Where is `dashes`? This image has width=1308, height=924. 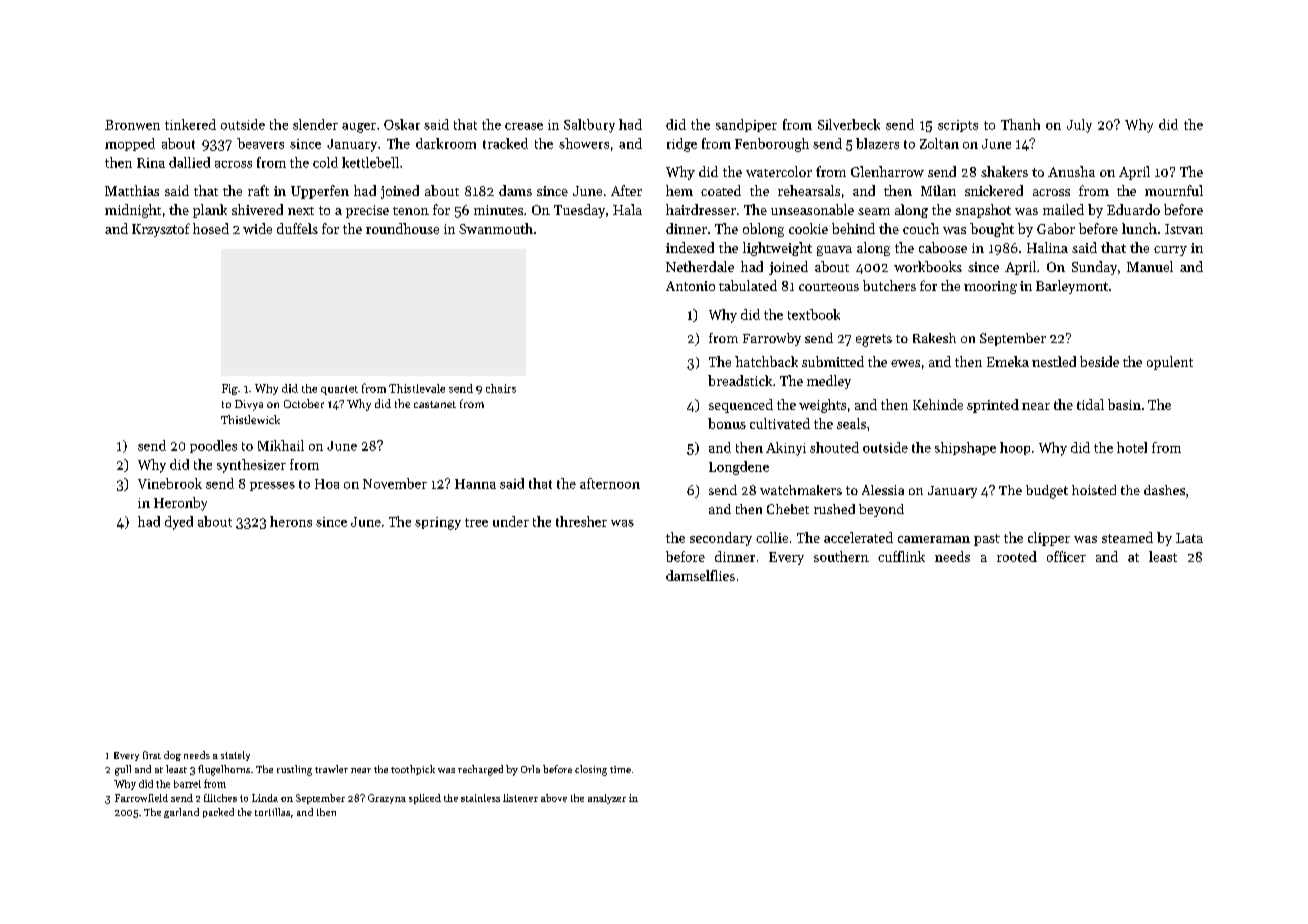 dashes is located at coordinates (1164, 490).
